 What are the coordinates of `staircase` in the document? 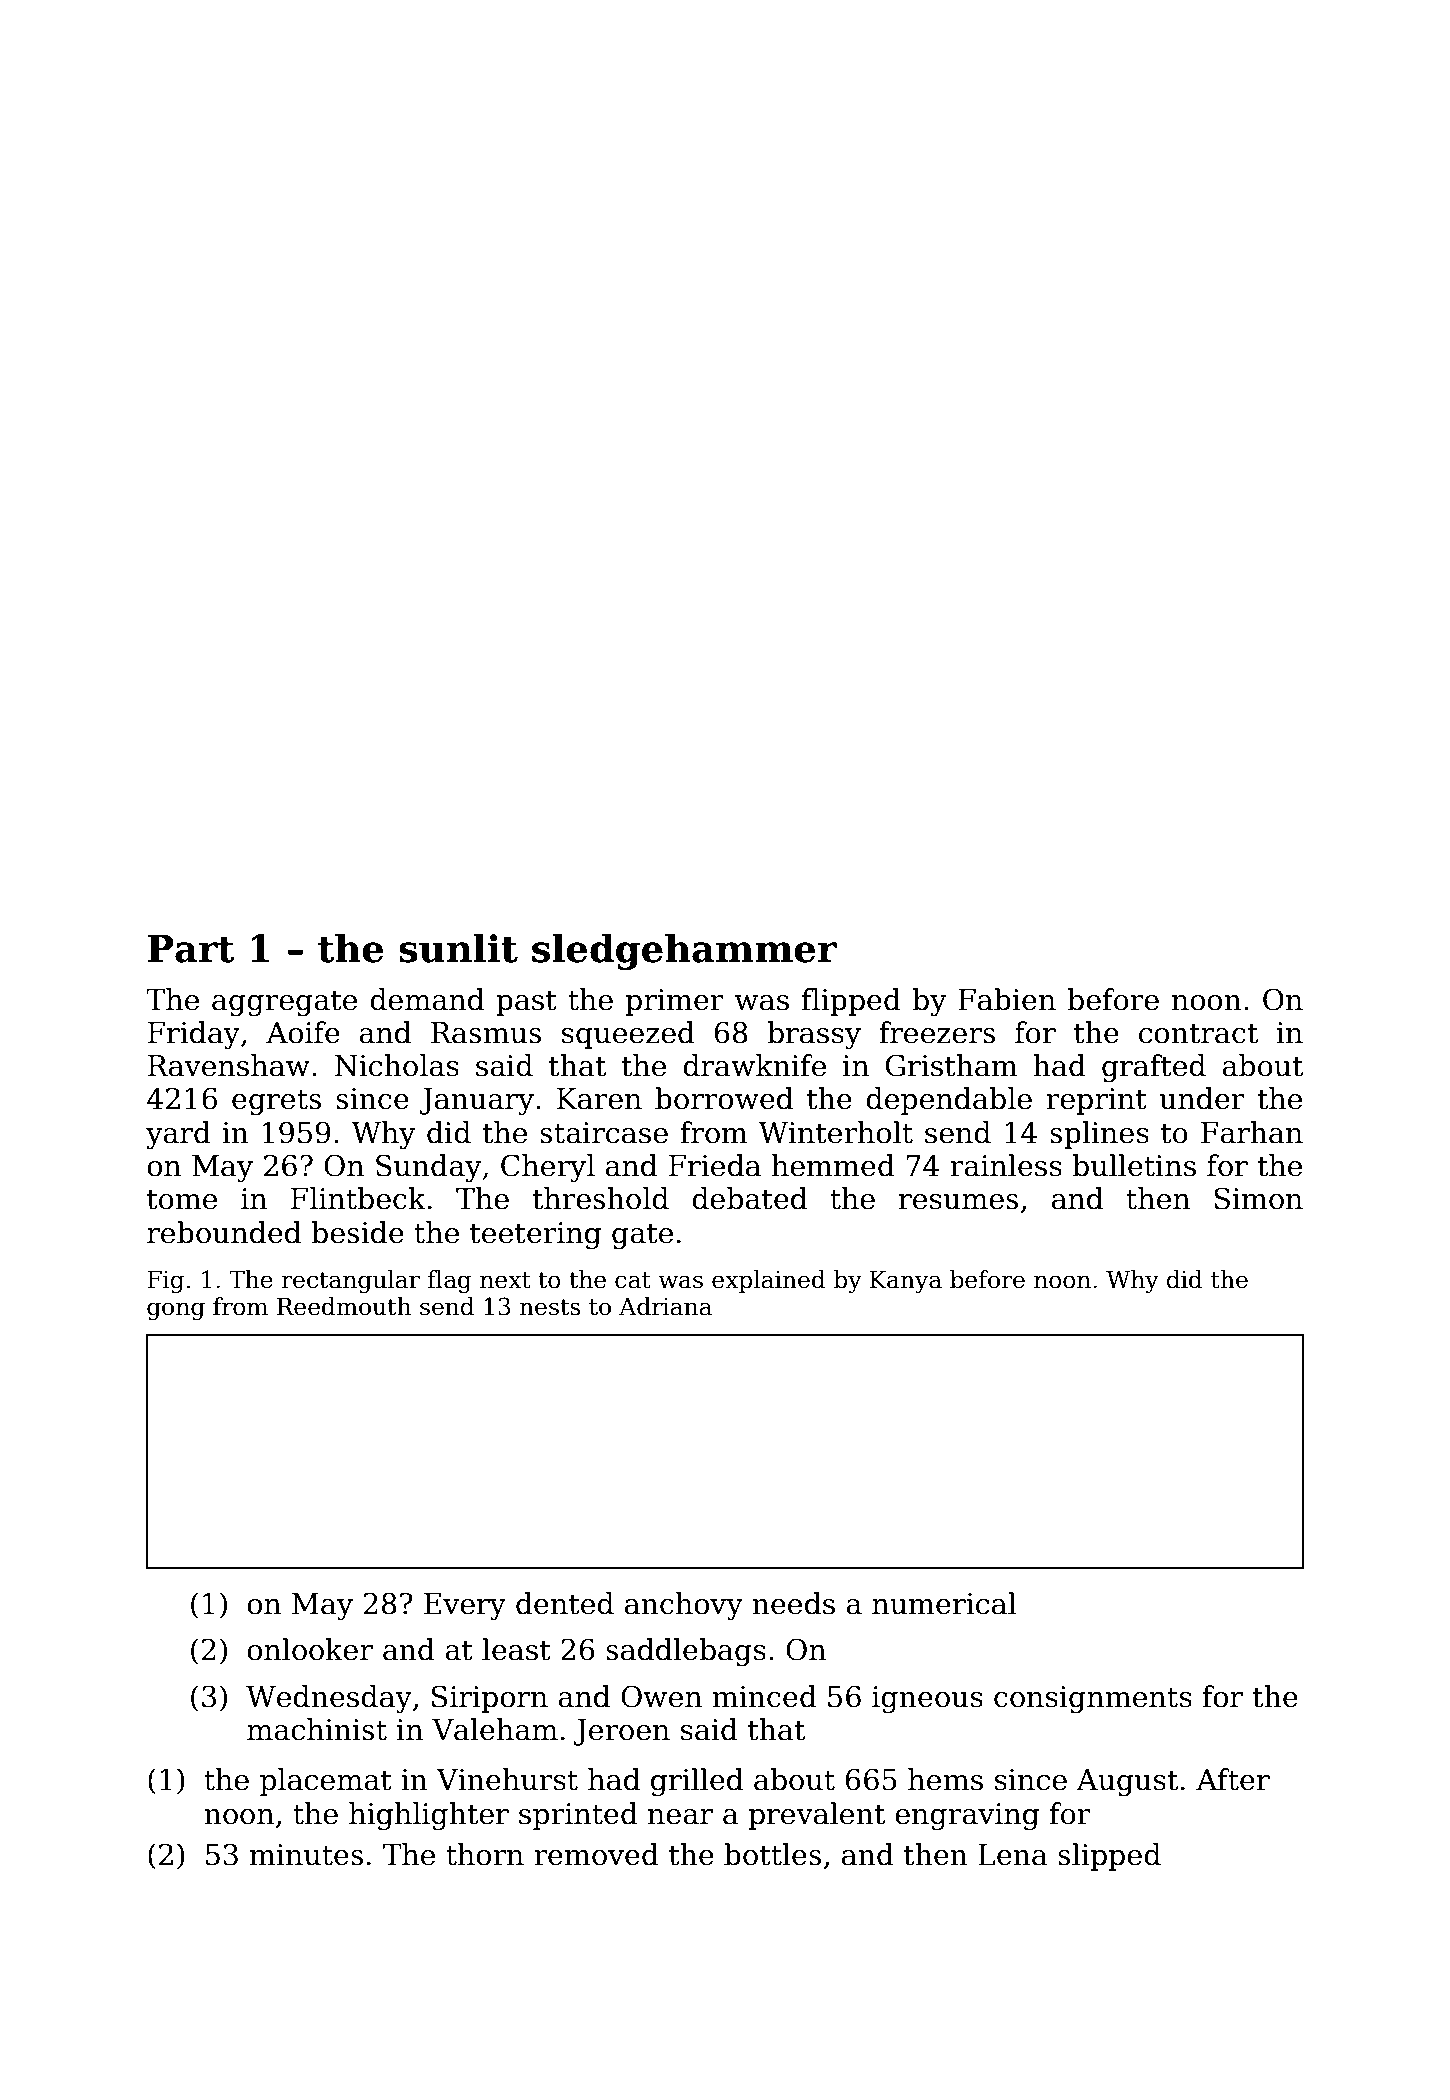 It's located at (604, 1133).
